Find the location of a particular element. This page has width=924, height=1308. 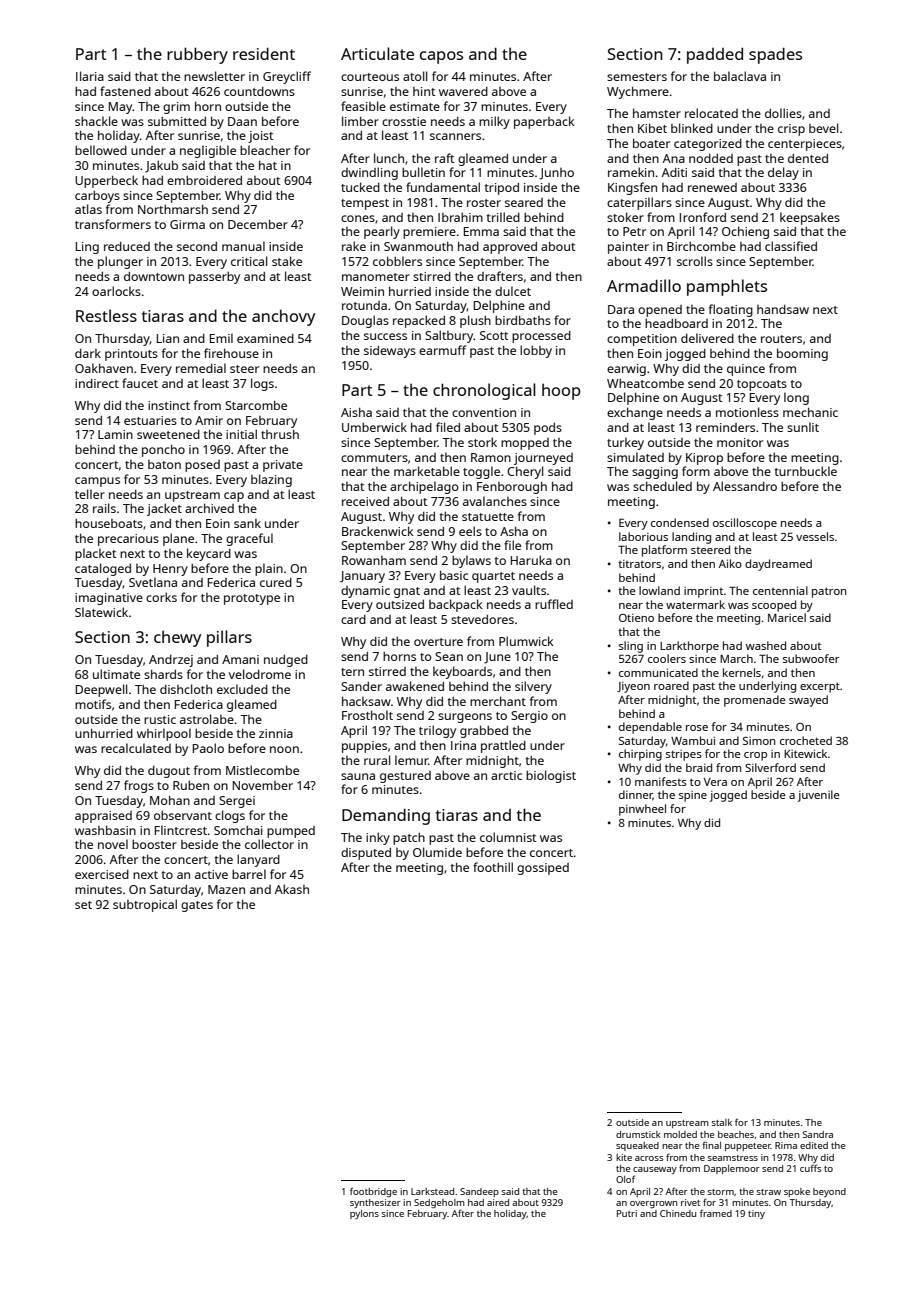

pinwheel is located at coordinates (642, 810).
